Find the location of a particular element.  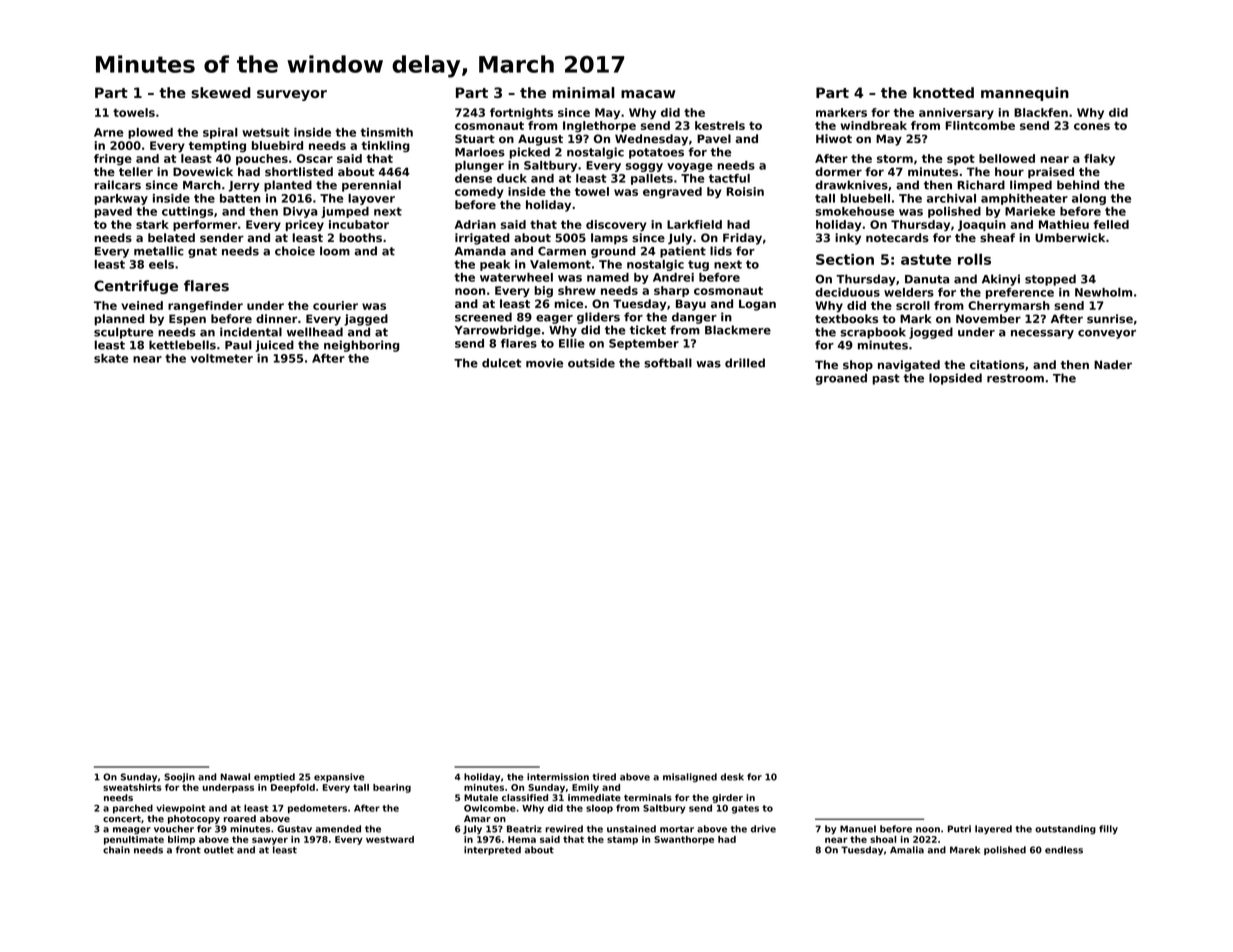

Swanthorpe is located at coordinates (684, 840).
